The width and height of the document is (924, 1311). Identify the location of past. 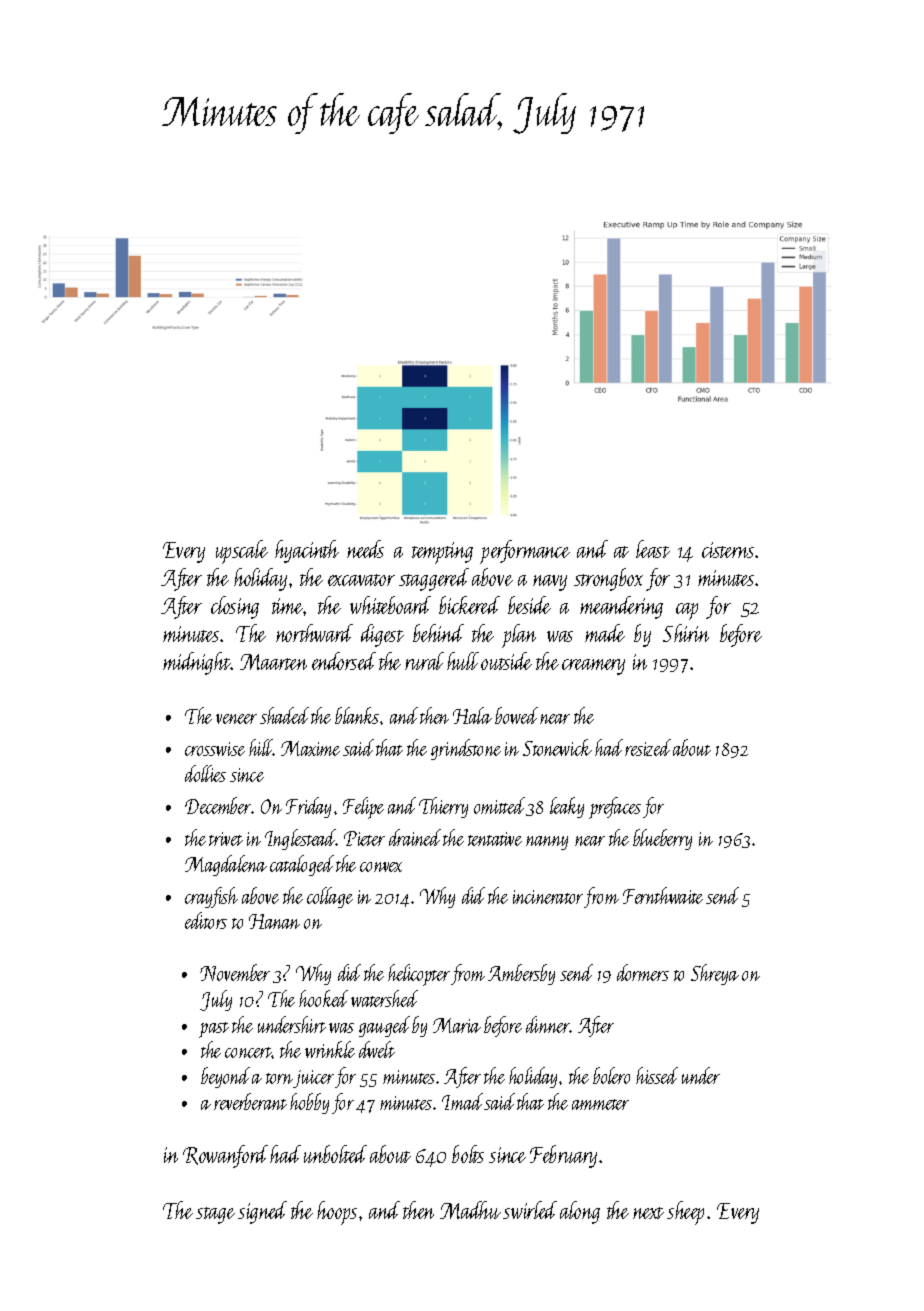
(214, 1030).
